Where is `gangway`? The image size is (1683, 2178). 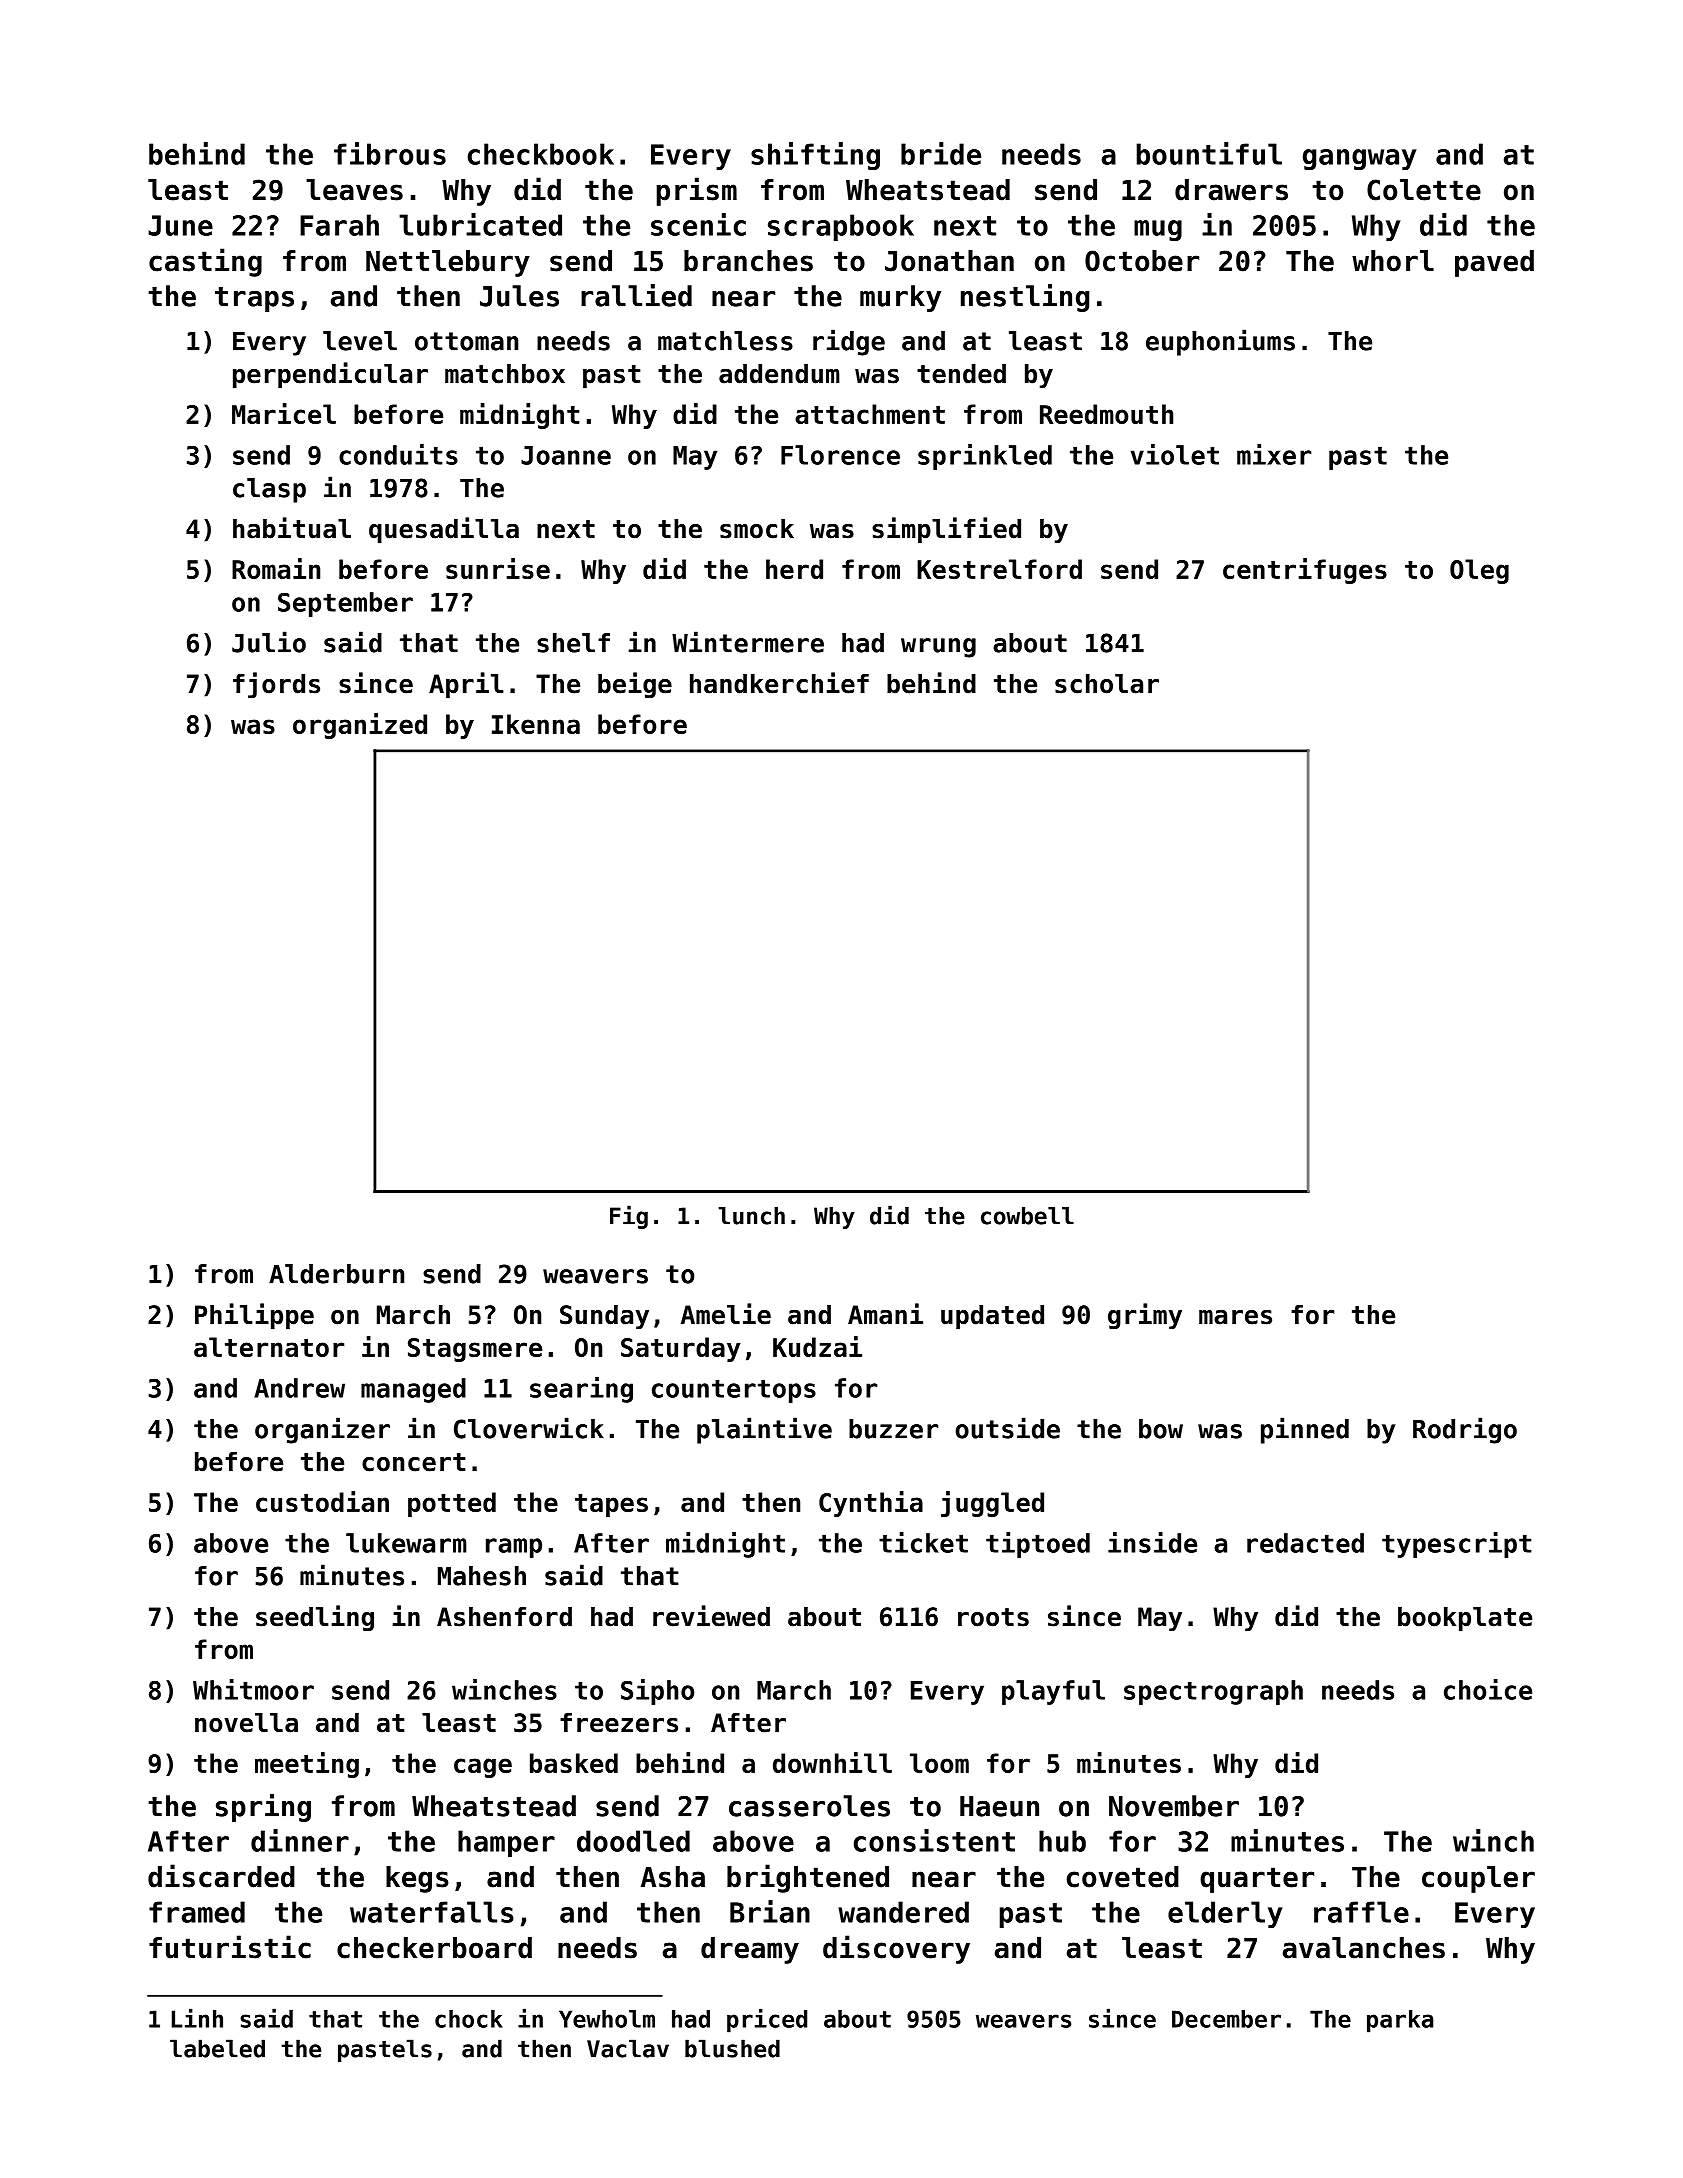
gangway is located at coordinates (1359, 159).
